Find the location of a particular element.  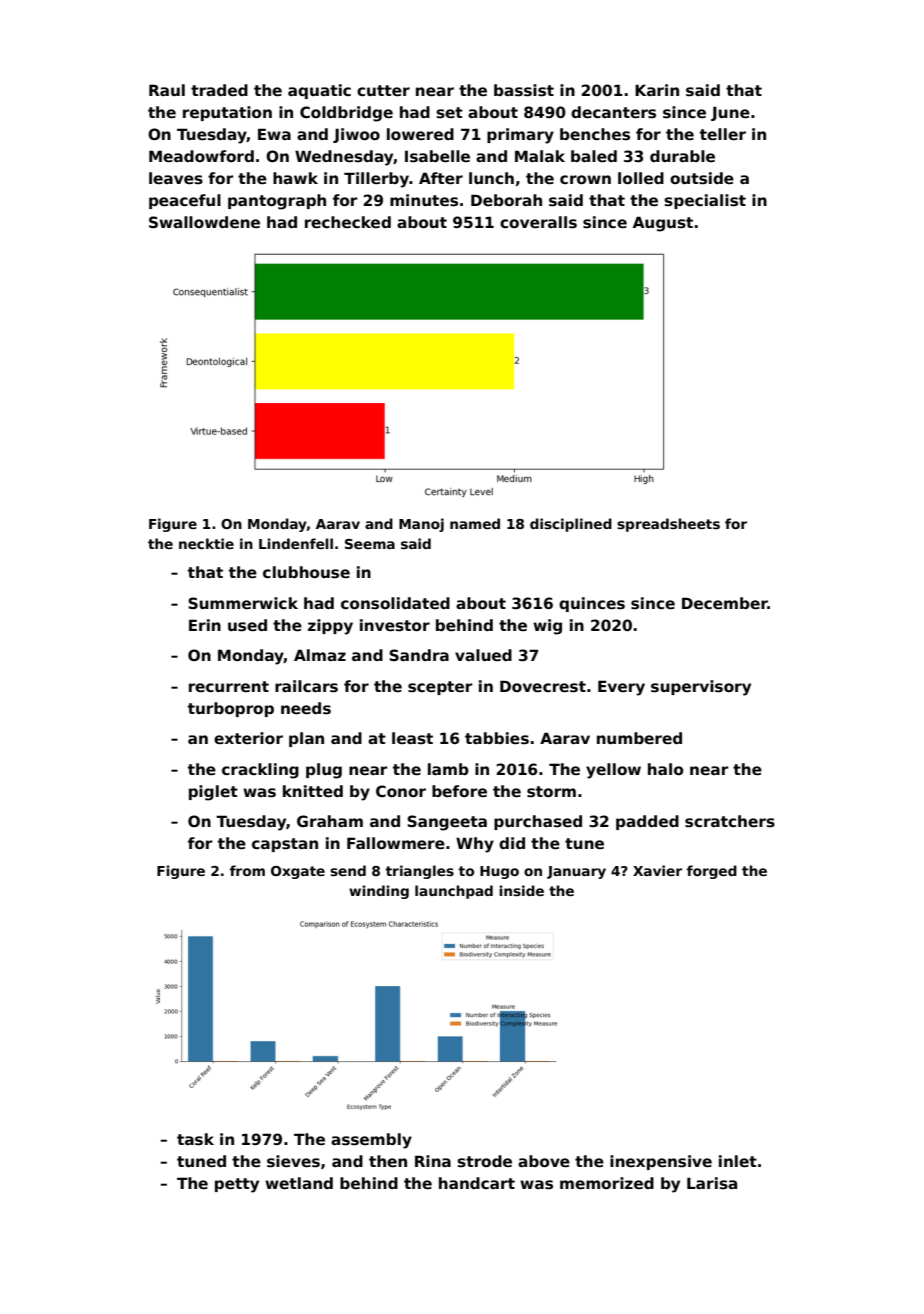

cutter is located at coordinates (383, 90).
